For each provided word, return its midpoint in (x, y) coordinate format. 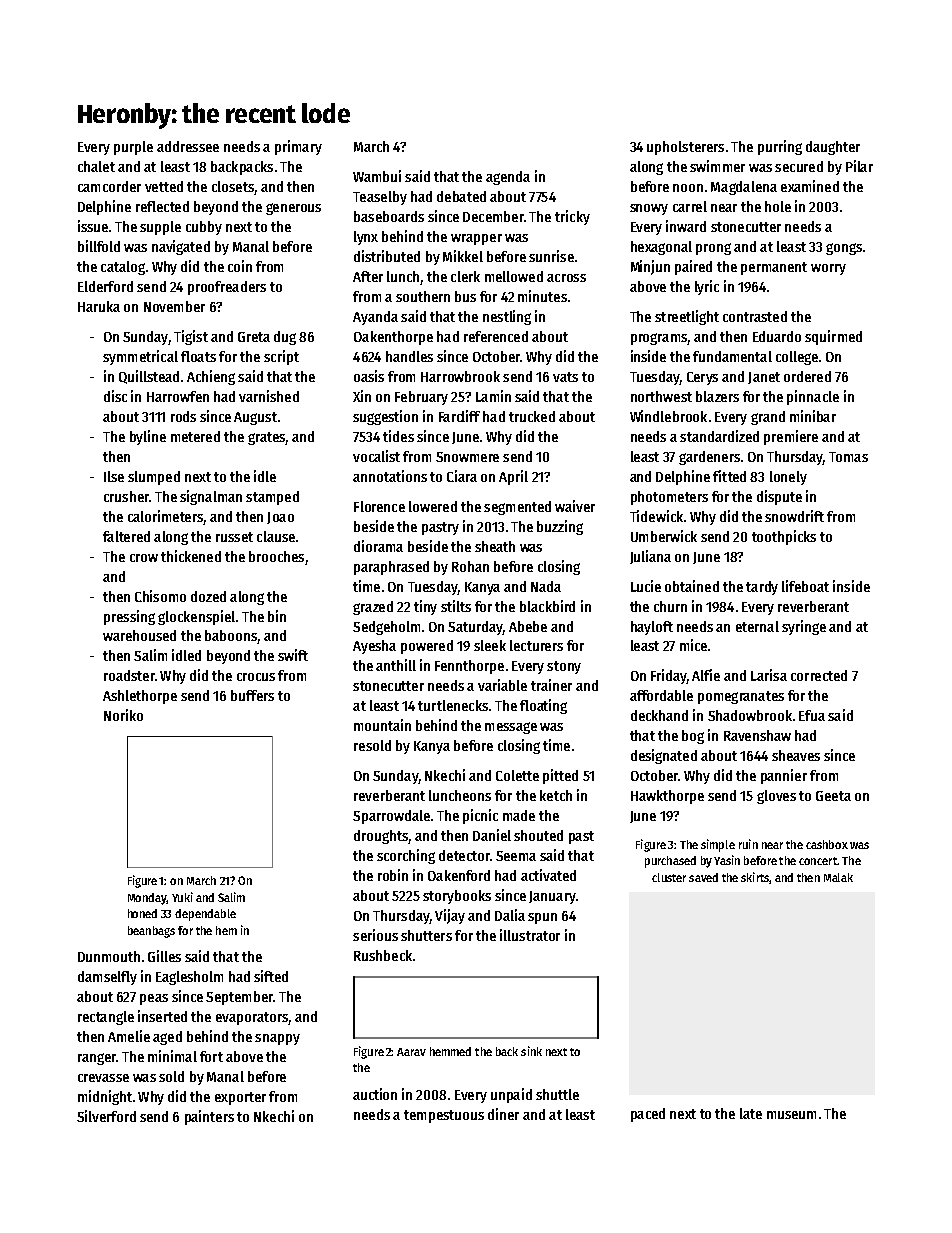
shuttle (557, 1094)
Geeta (833, 796)
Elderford (105, 286)
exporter (240, 1098)
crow (144, 558)
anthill (396, 665)
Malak (838, 877)
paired (693, 267)
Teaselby (380, 198)
